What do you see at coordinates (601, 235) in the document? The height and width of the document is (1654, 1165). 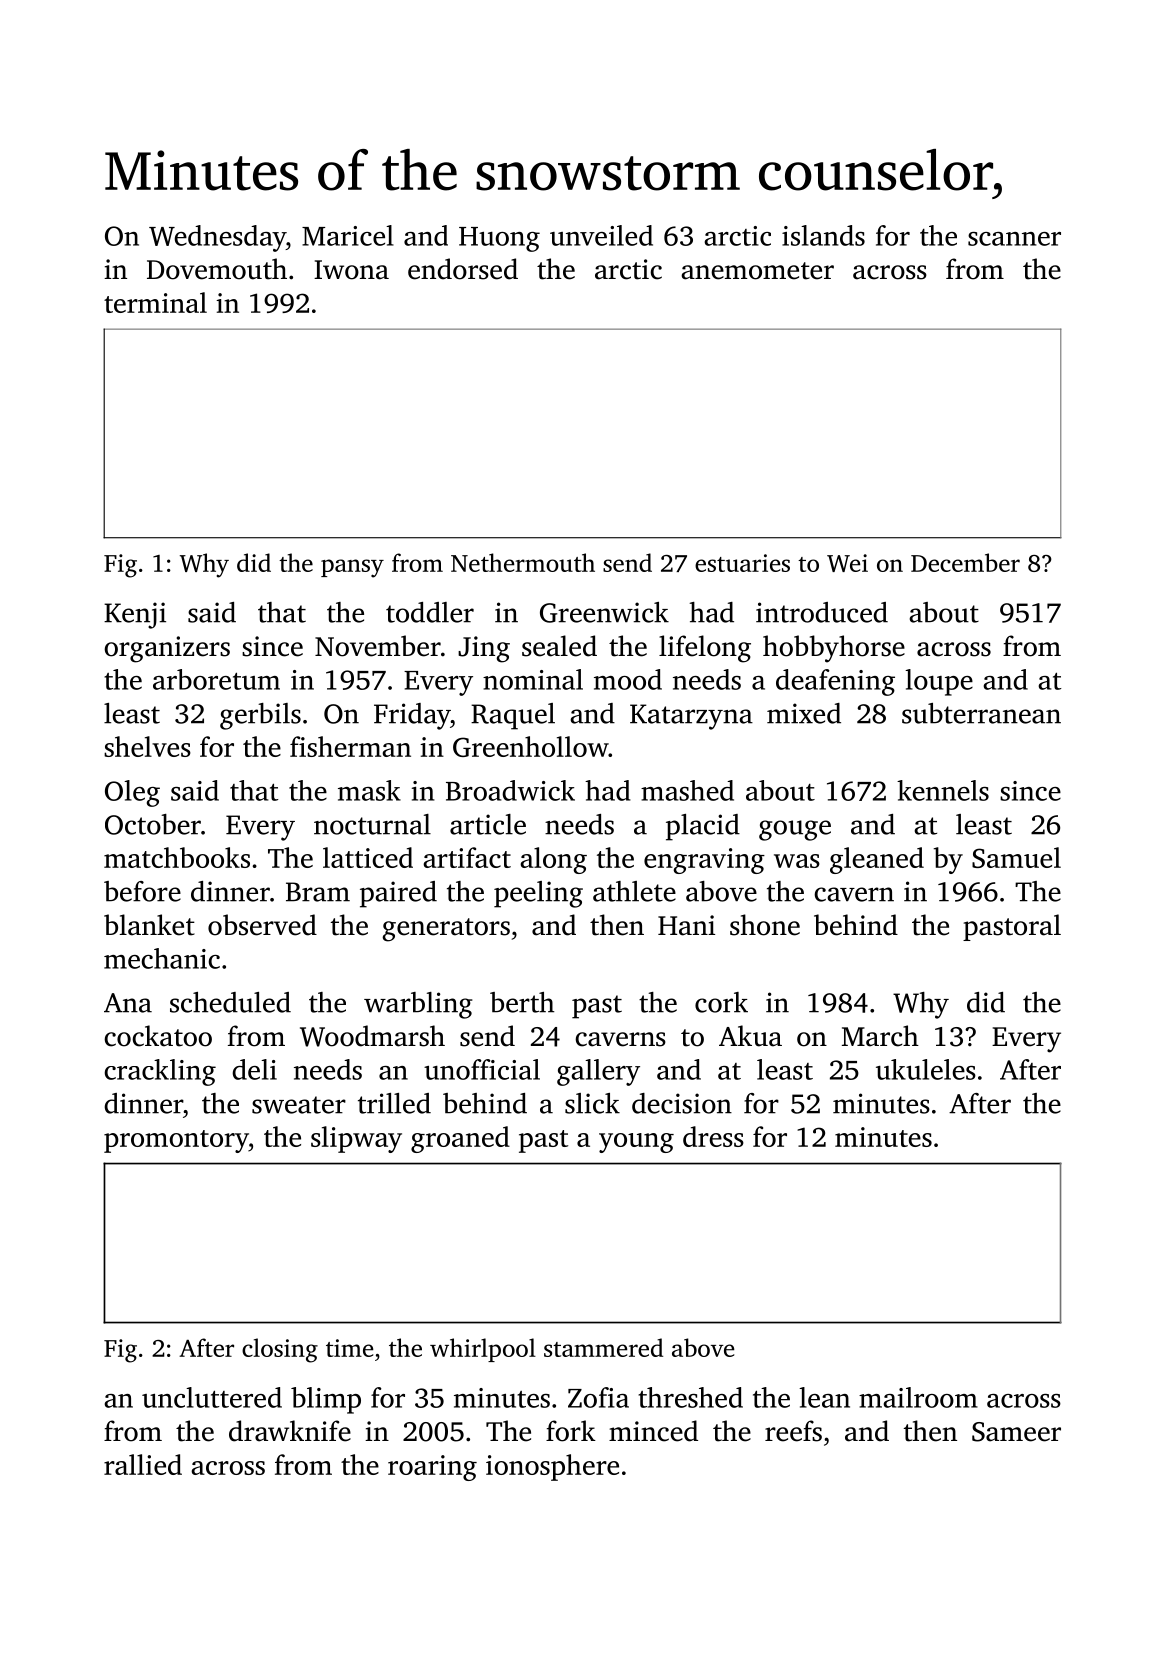 I see `unveiled` at bounding box center [601, 235].
